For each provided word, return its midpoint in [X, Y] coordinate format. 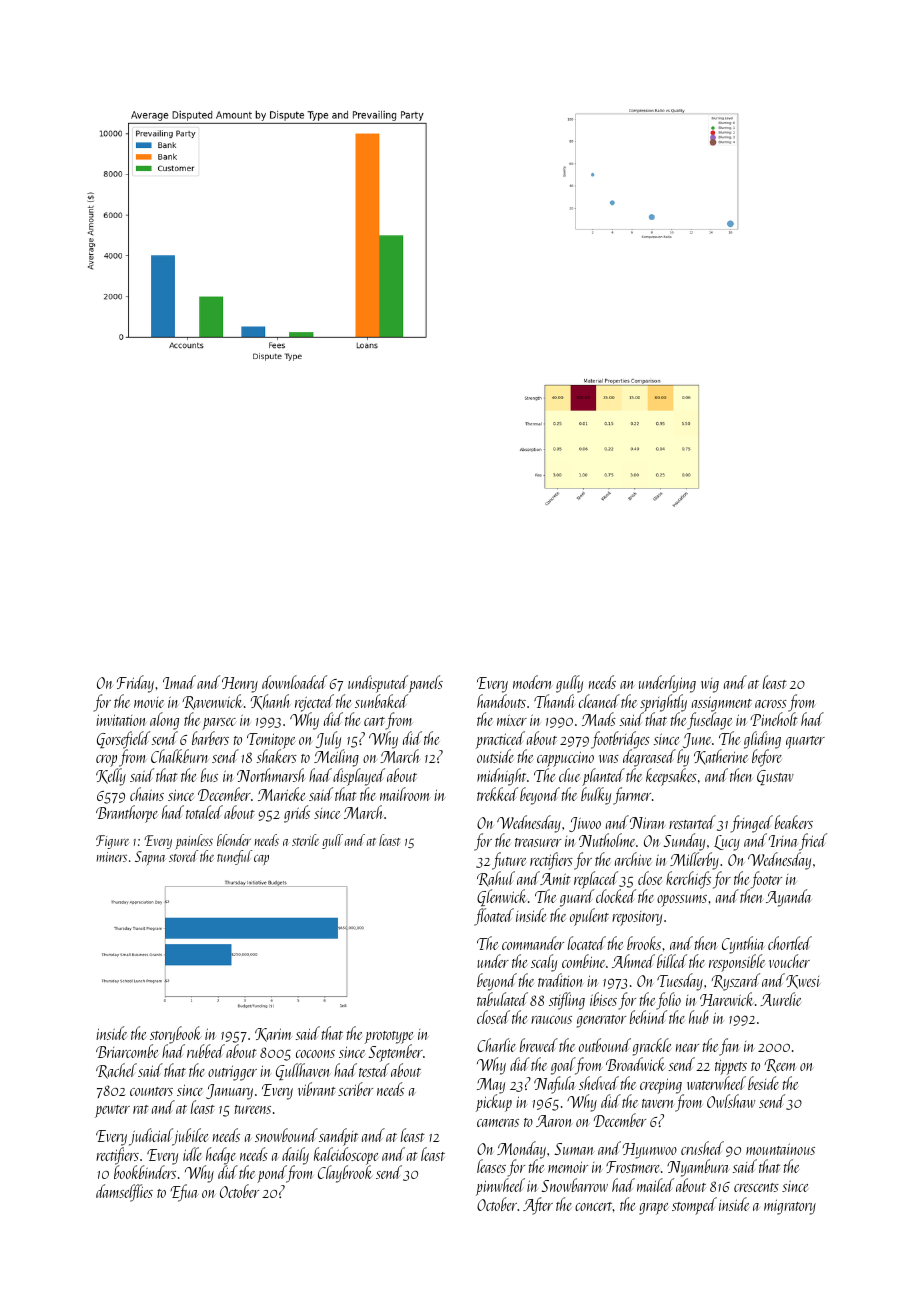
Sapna [150, 858]
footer [766, 880]
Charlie [496, 1045]
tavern [658, 1103]
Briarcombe [127, 1051]
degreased [649, 758]
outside [495, 756]
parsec [219, 724]
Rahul [496, 879]
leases [491, 1166]
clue [569, 775]
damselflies [124, 1193]
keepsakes [671, 777]
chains [147, 794]
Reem [780, 1066]
